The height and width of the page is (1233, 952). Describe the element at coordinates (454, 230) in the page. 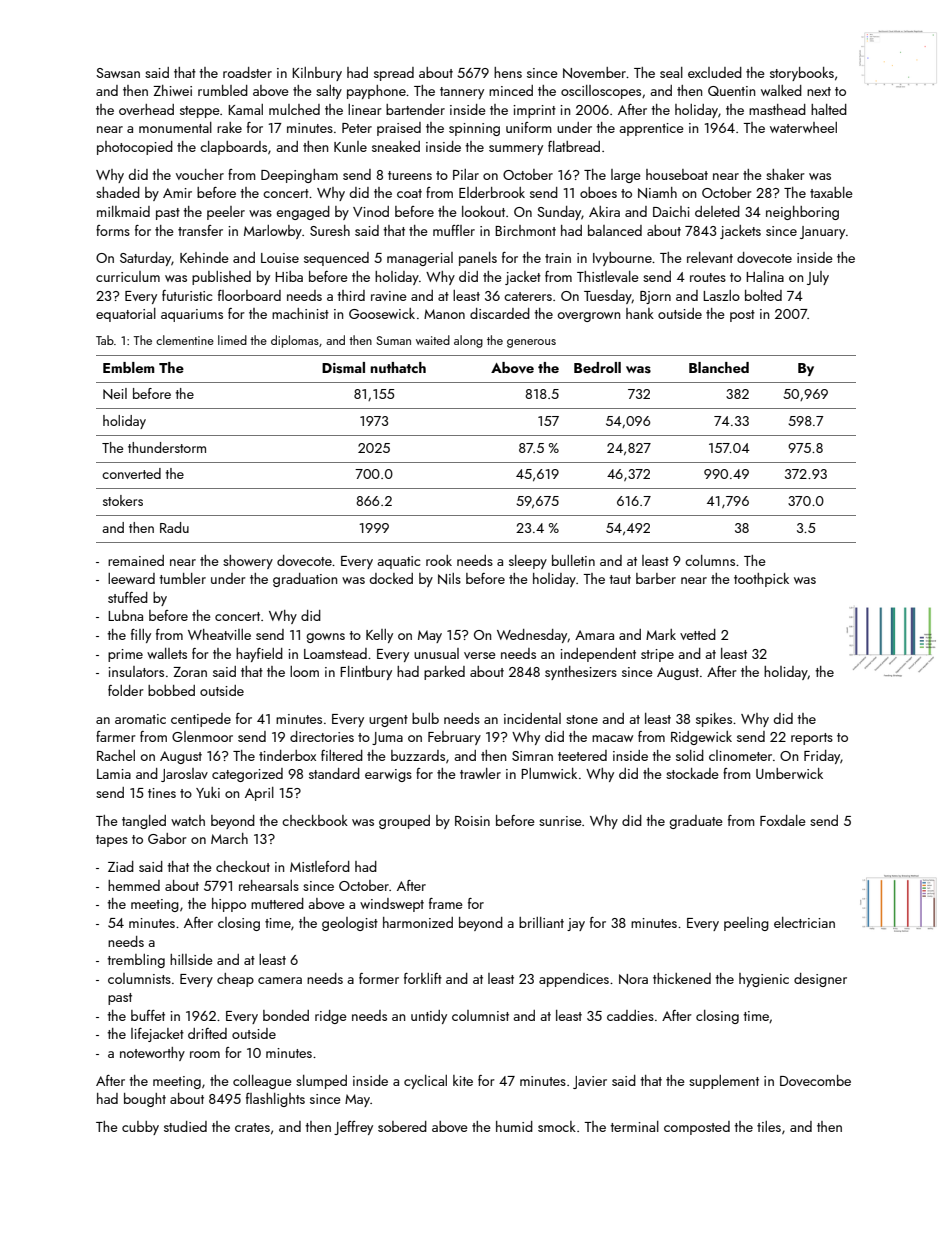

I see `muffler` at that location.
